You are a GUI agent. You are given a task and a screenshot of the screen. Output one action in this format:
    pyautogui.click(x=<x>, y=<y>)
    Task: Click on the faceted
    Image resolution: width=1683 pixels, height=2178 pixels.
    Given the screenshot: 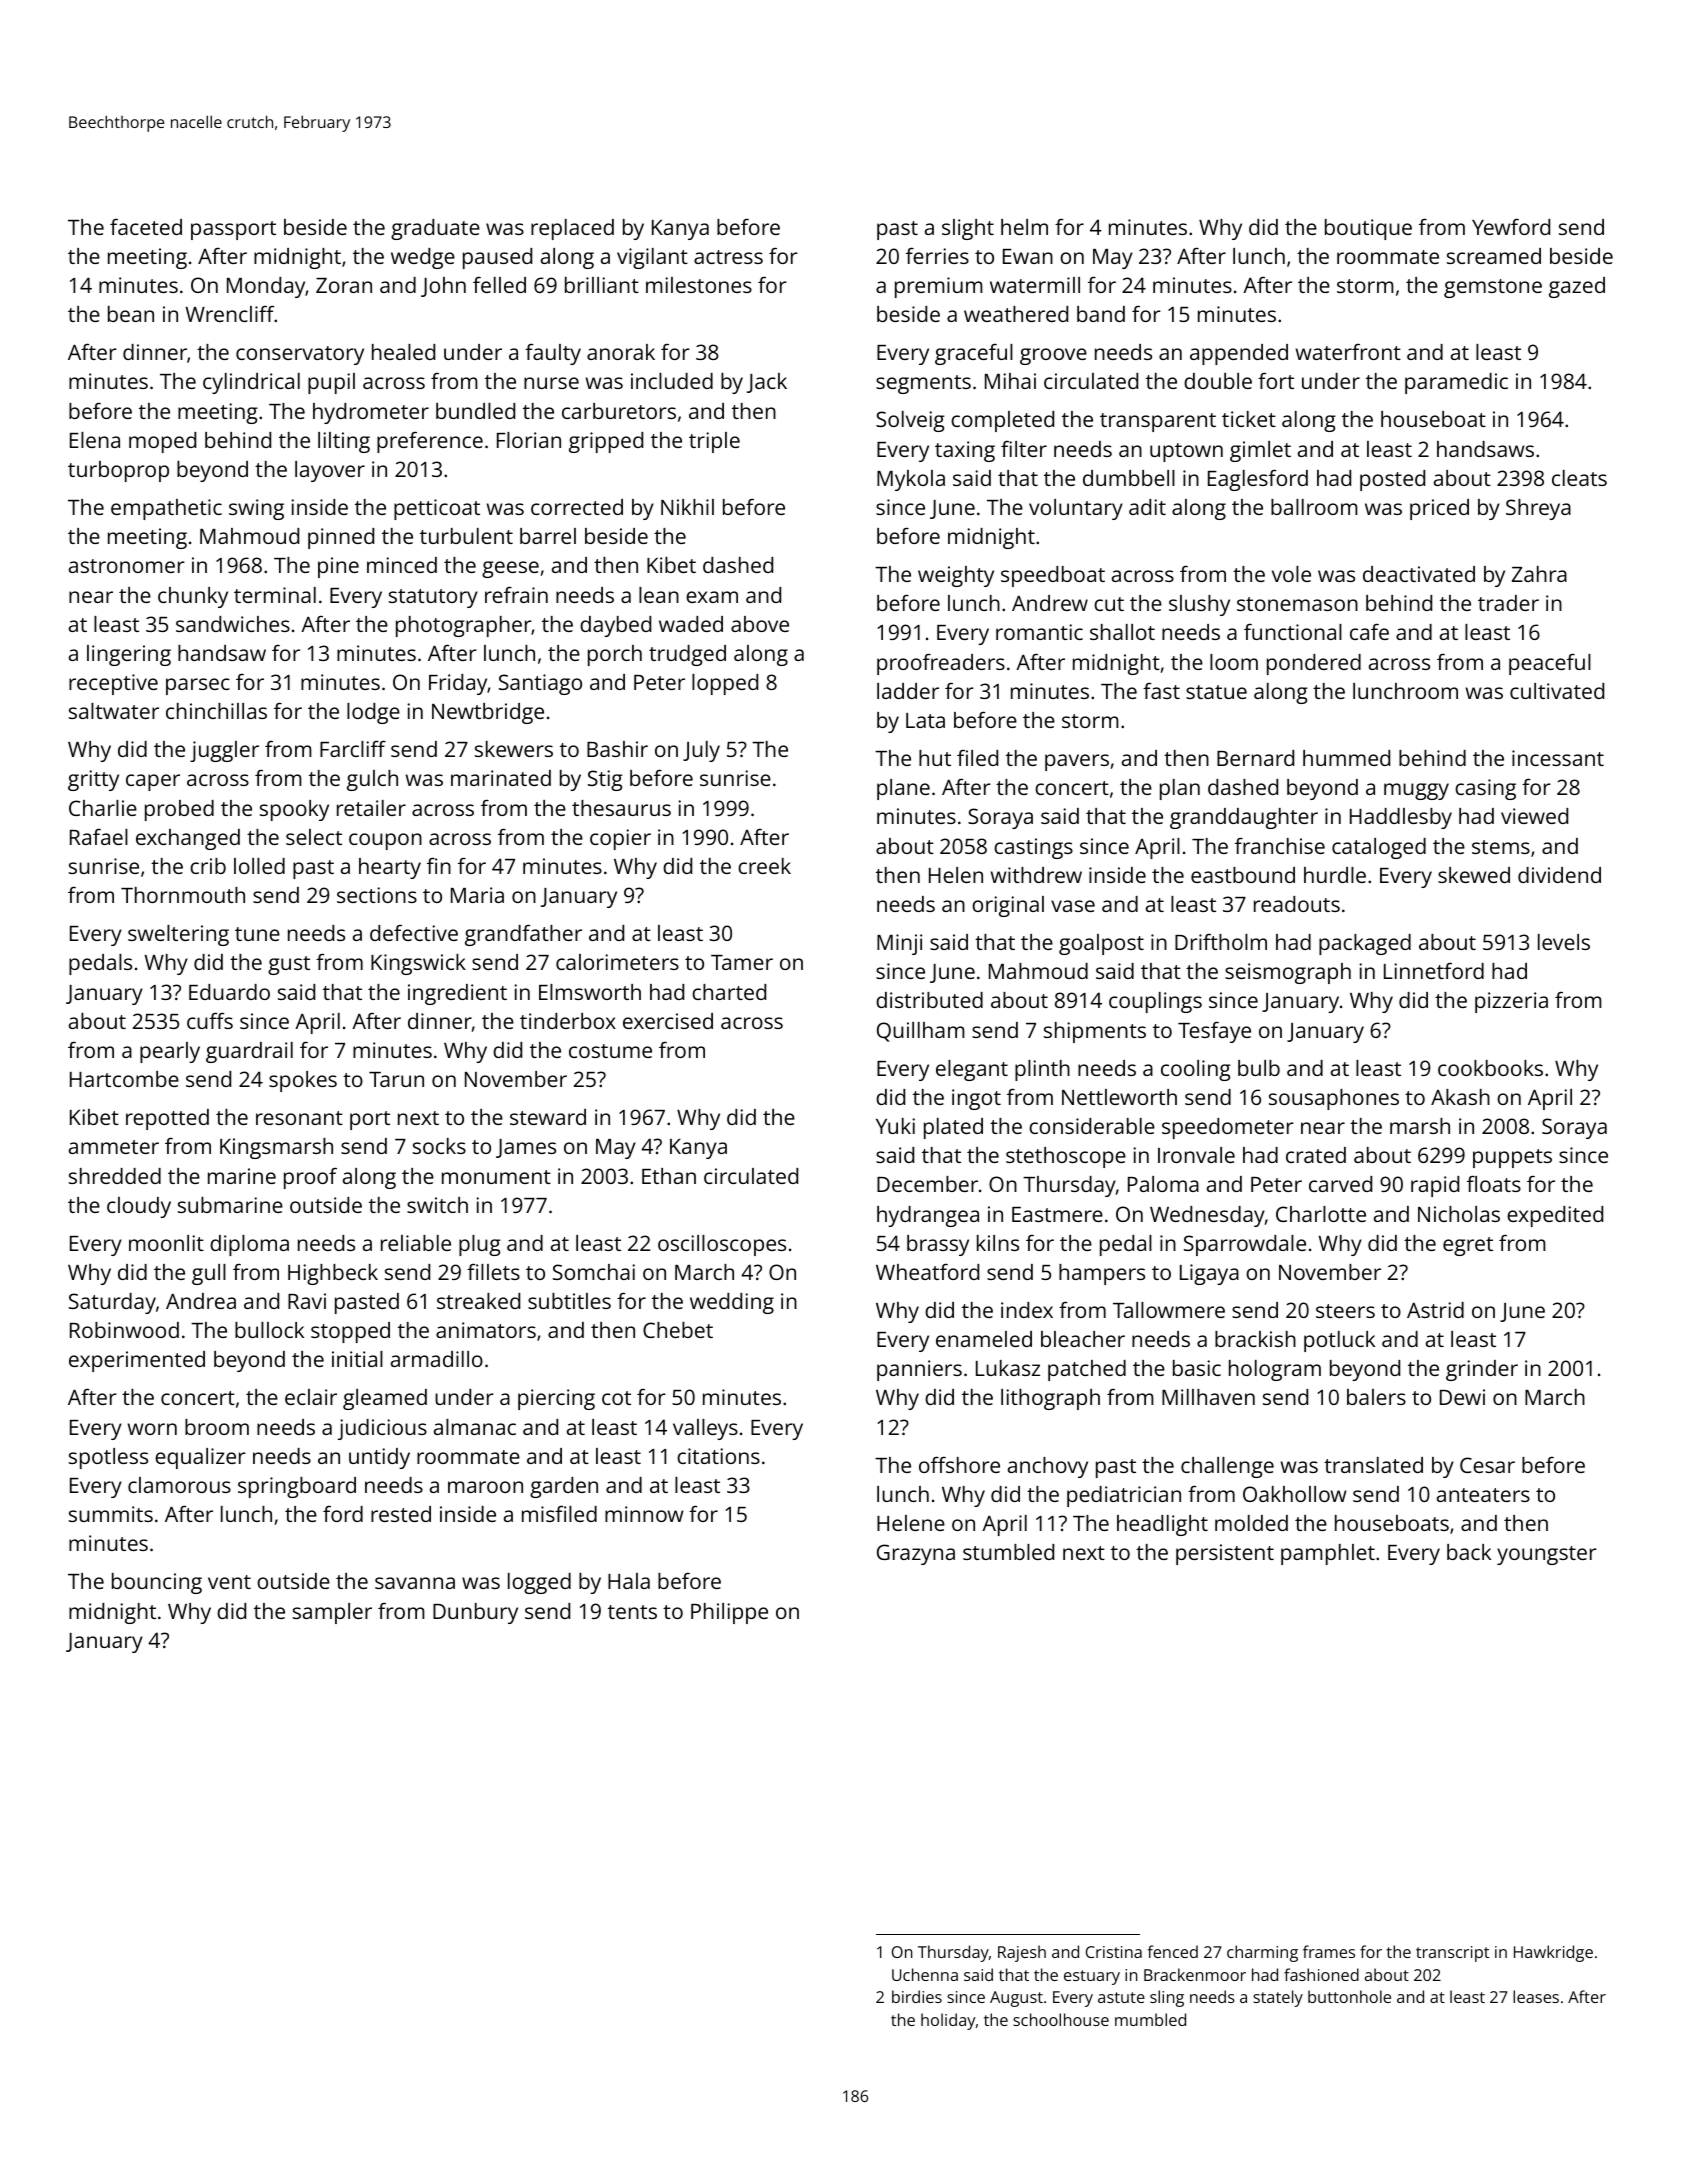 What is the action you would take?
    pyautogui.click(x=146, y=227)
